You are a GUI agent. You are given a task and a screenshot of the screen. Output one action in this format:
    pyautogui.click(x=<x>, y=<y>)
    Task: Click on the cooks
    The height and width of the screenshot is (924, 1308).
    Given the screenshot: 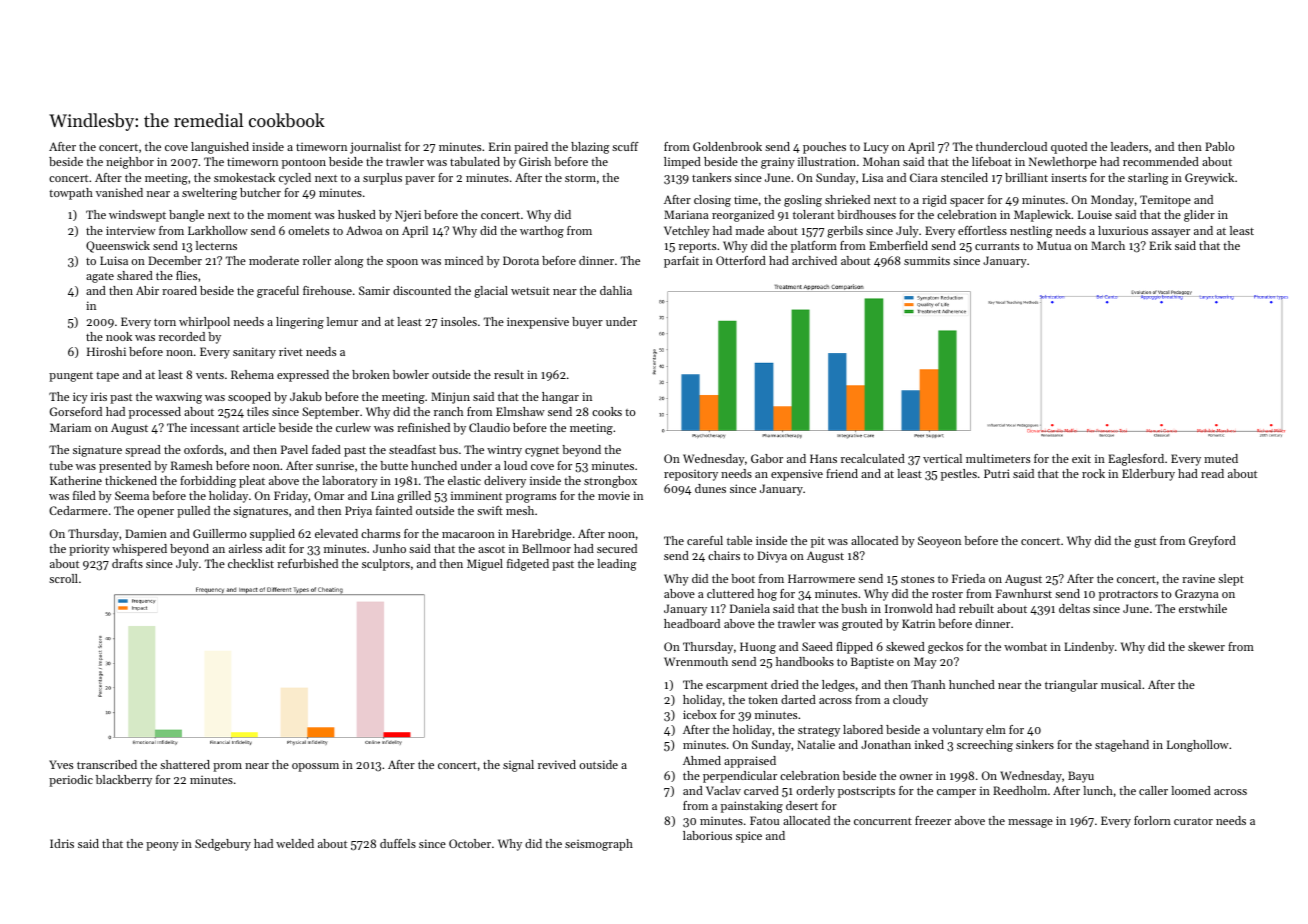 What is the action you would take?
    pyautogui.click(x=607, y=411)
